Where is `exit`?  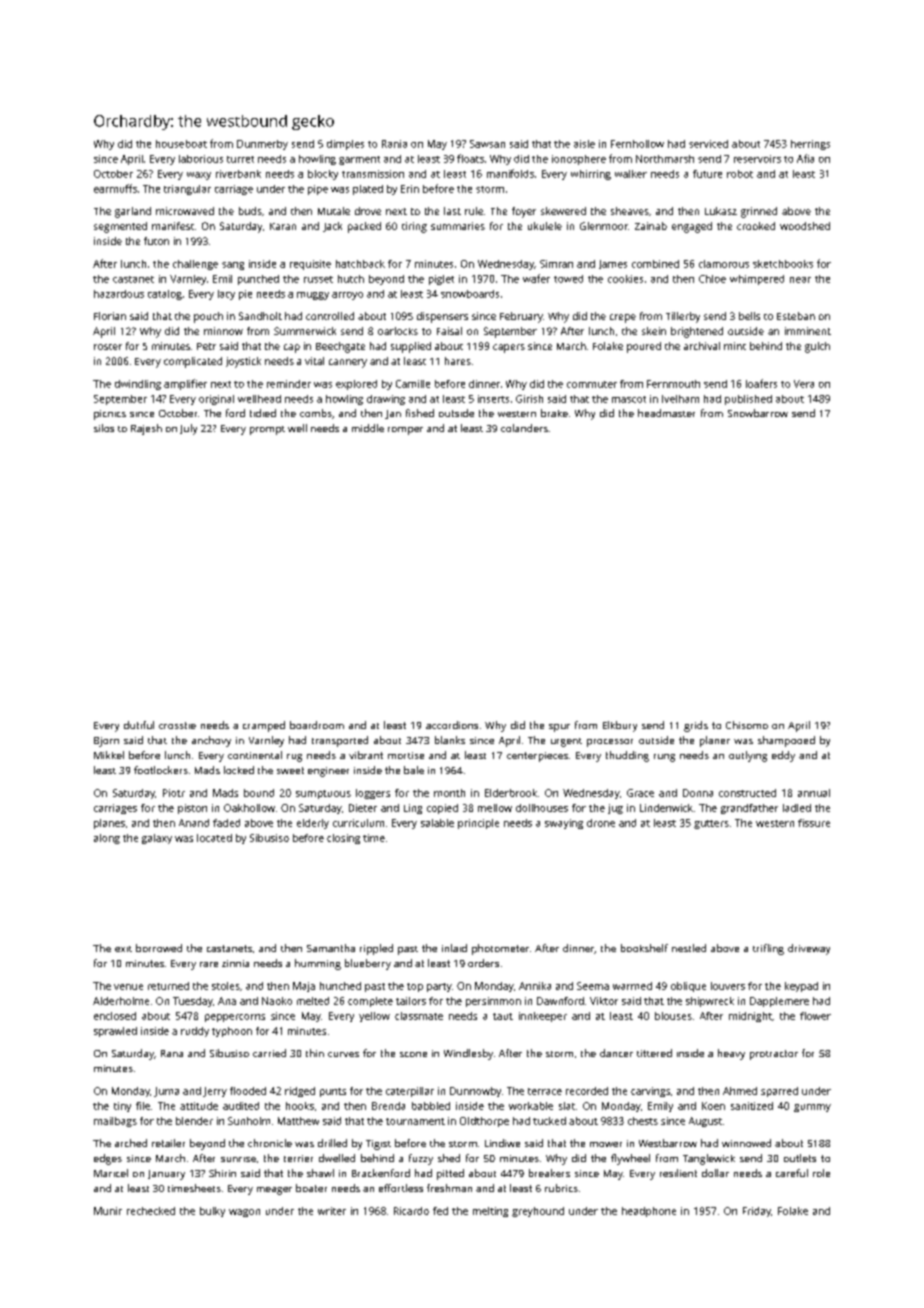
exit is located at coordinates (123, 949).
